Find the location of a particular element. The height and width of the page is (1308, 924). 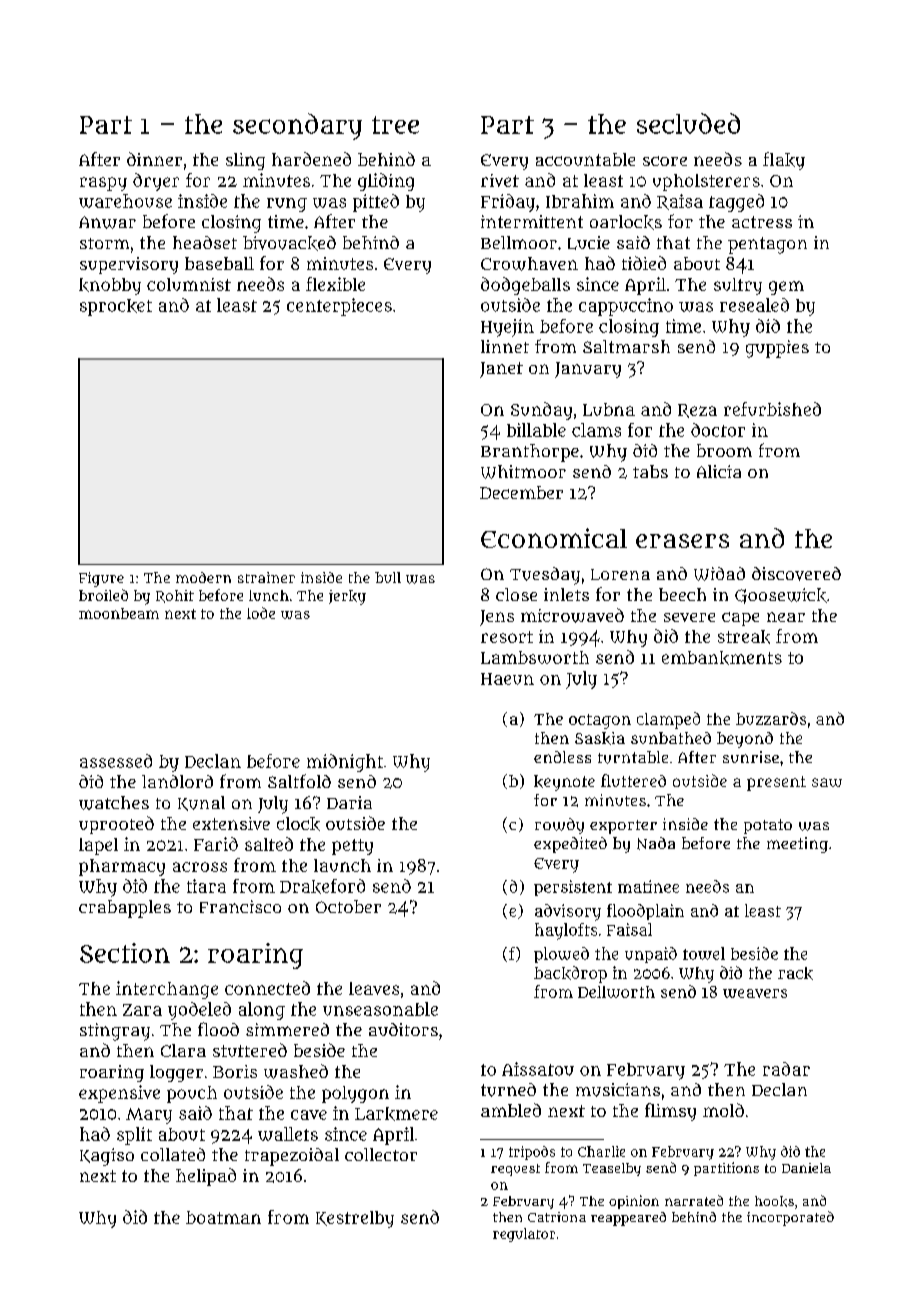

sprocket is located at coordinates (116, 307).
